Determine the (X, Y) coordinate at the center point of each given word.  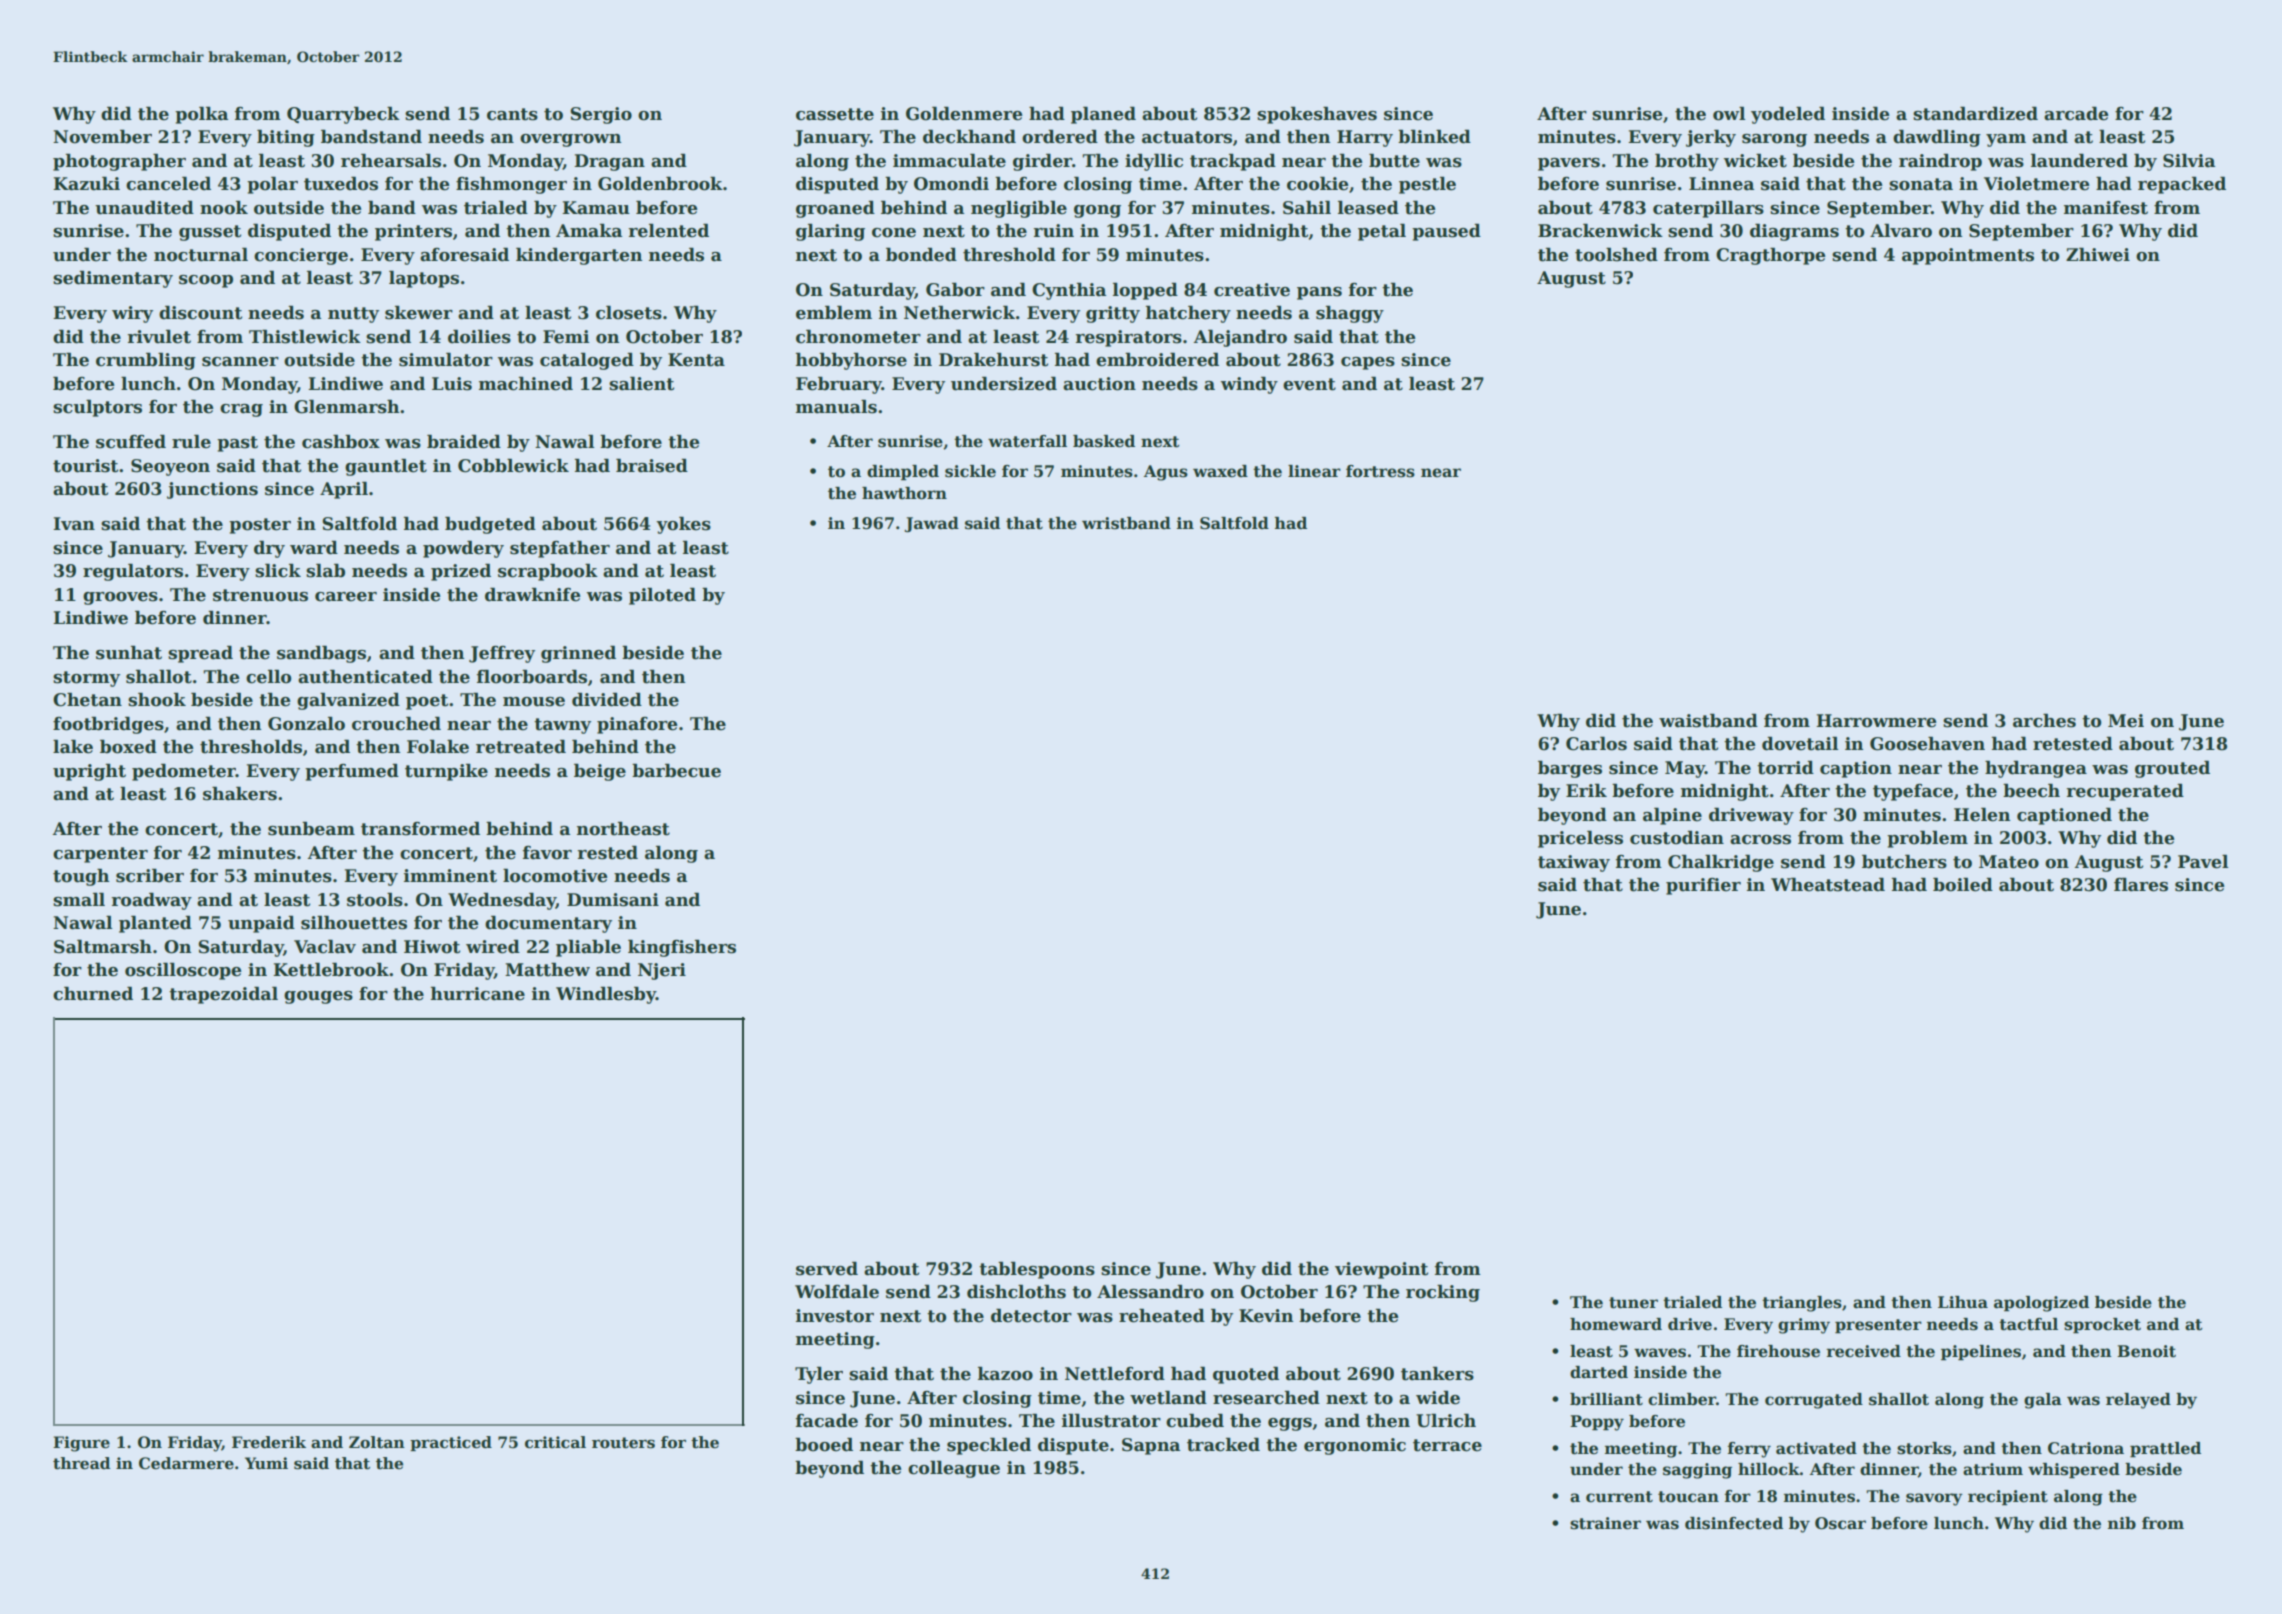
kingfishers (682, 948)
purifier (1703, 886)
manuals (836, 407)
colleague (954, 1469)
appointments (1968, 256)
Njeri (662, 971)
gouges (318, 997)
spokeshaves (1317, 115)
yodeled (1788, 115)
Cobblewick (513, 466)
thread (81, 1463)
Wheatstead (1828, 885)
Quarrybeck (343, 115)
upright (89, 772)
